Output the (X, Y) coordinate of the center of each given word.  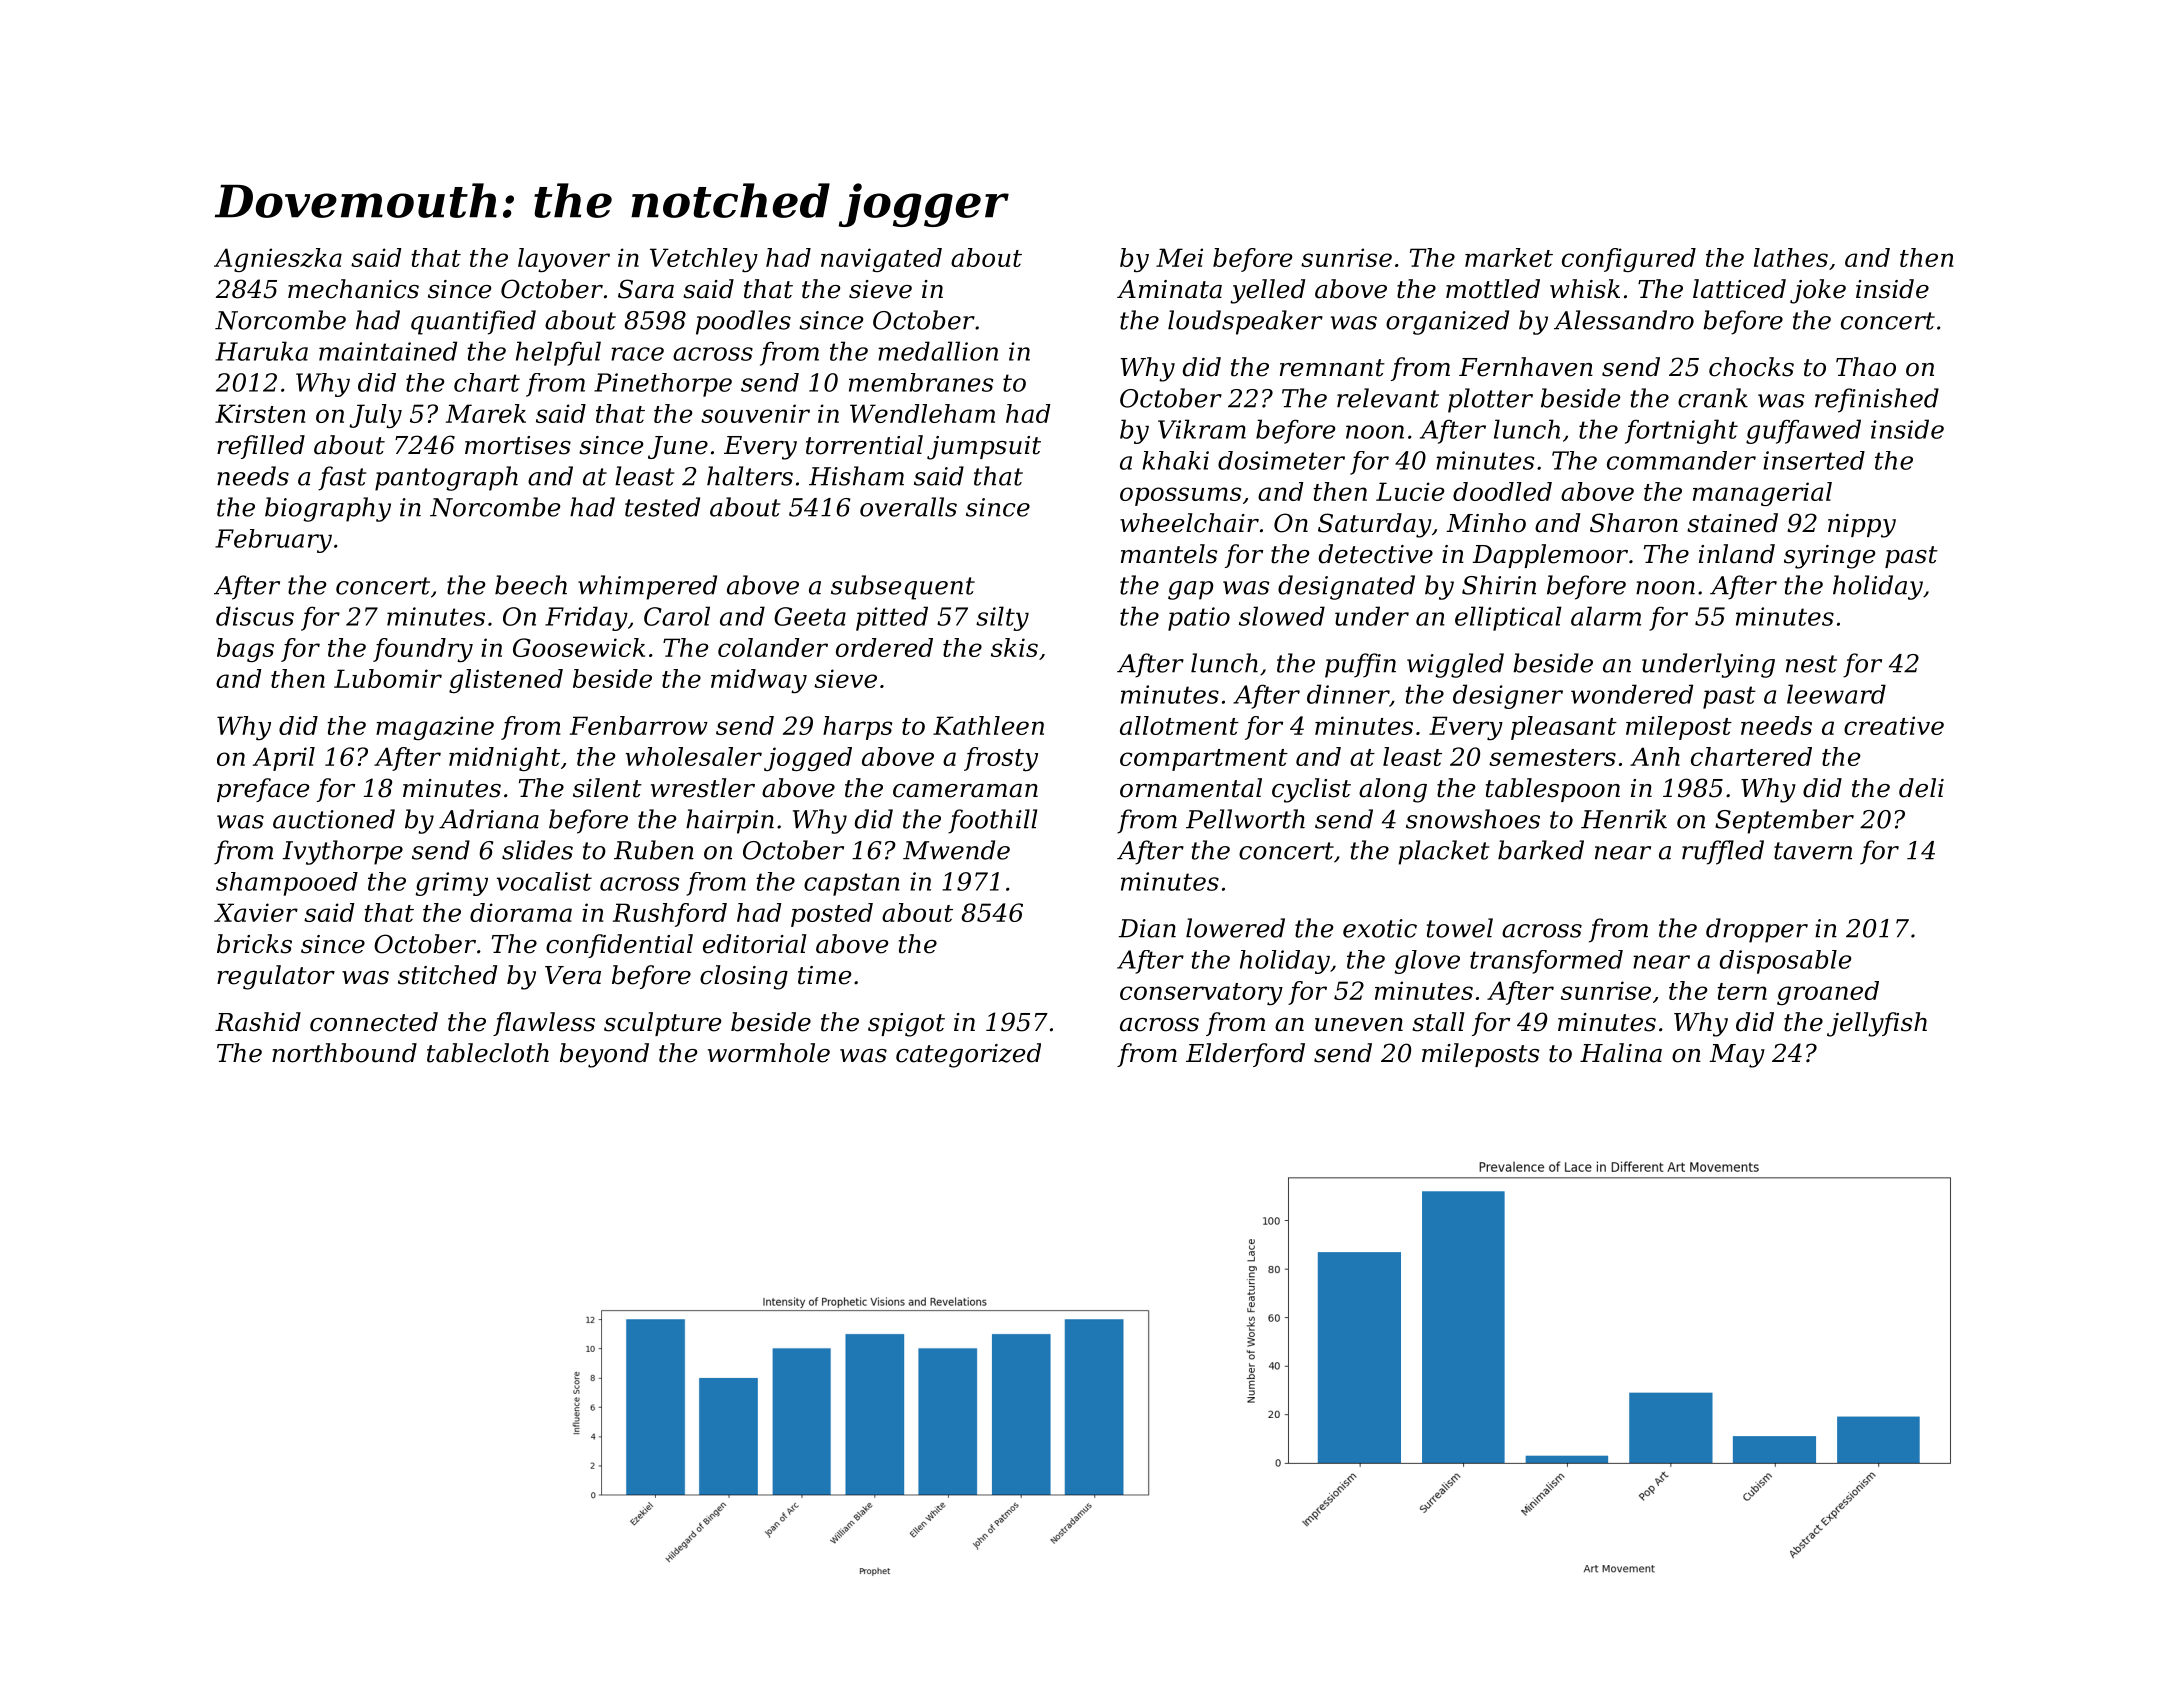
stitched (447, 975)
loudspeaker (1245, 322)
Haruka (261, 351)
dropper (1757, 930)
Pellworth (1245, 819)
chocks (1751, 367)
